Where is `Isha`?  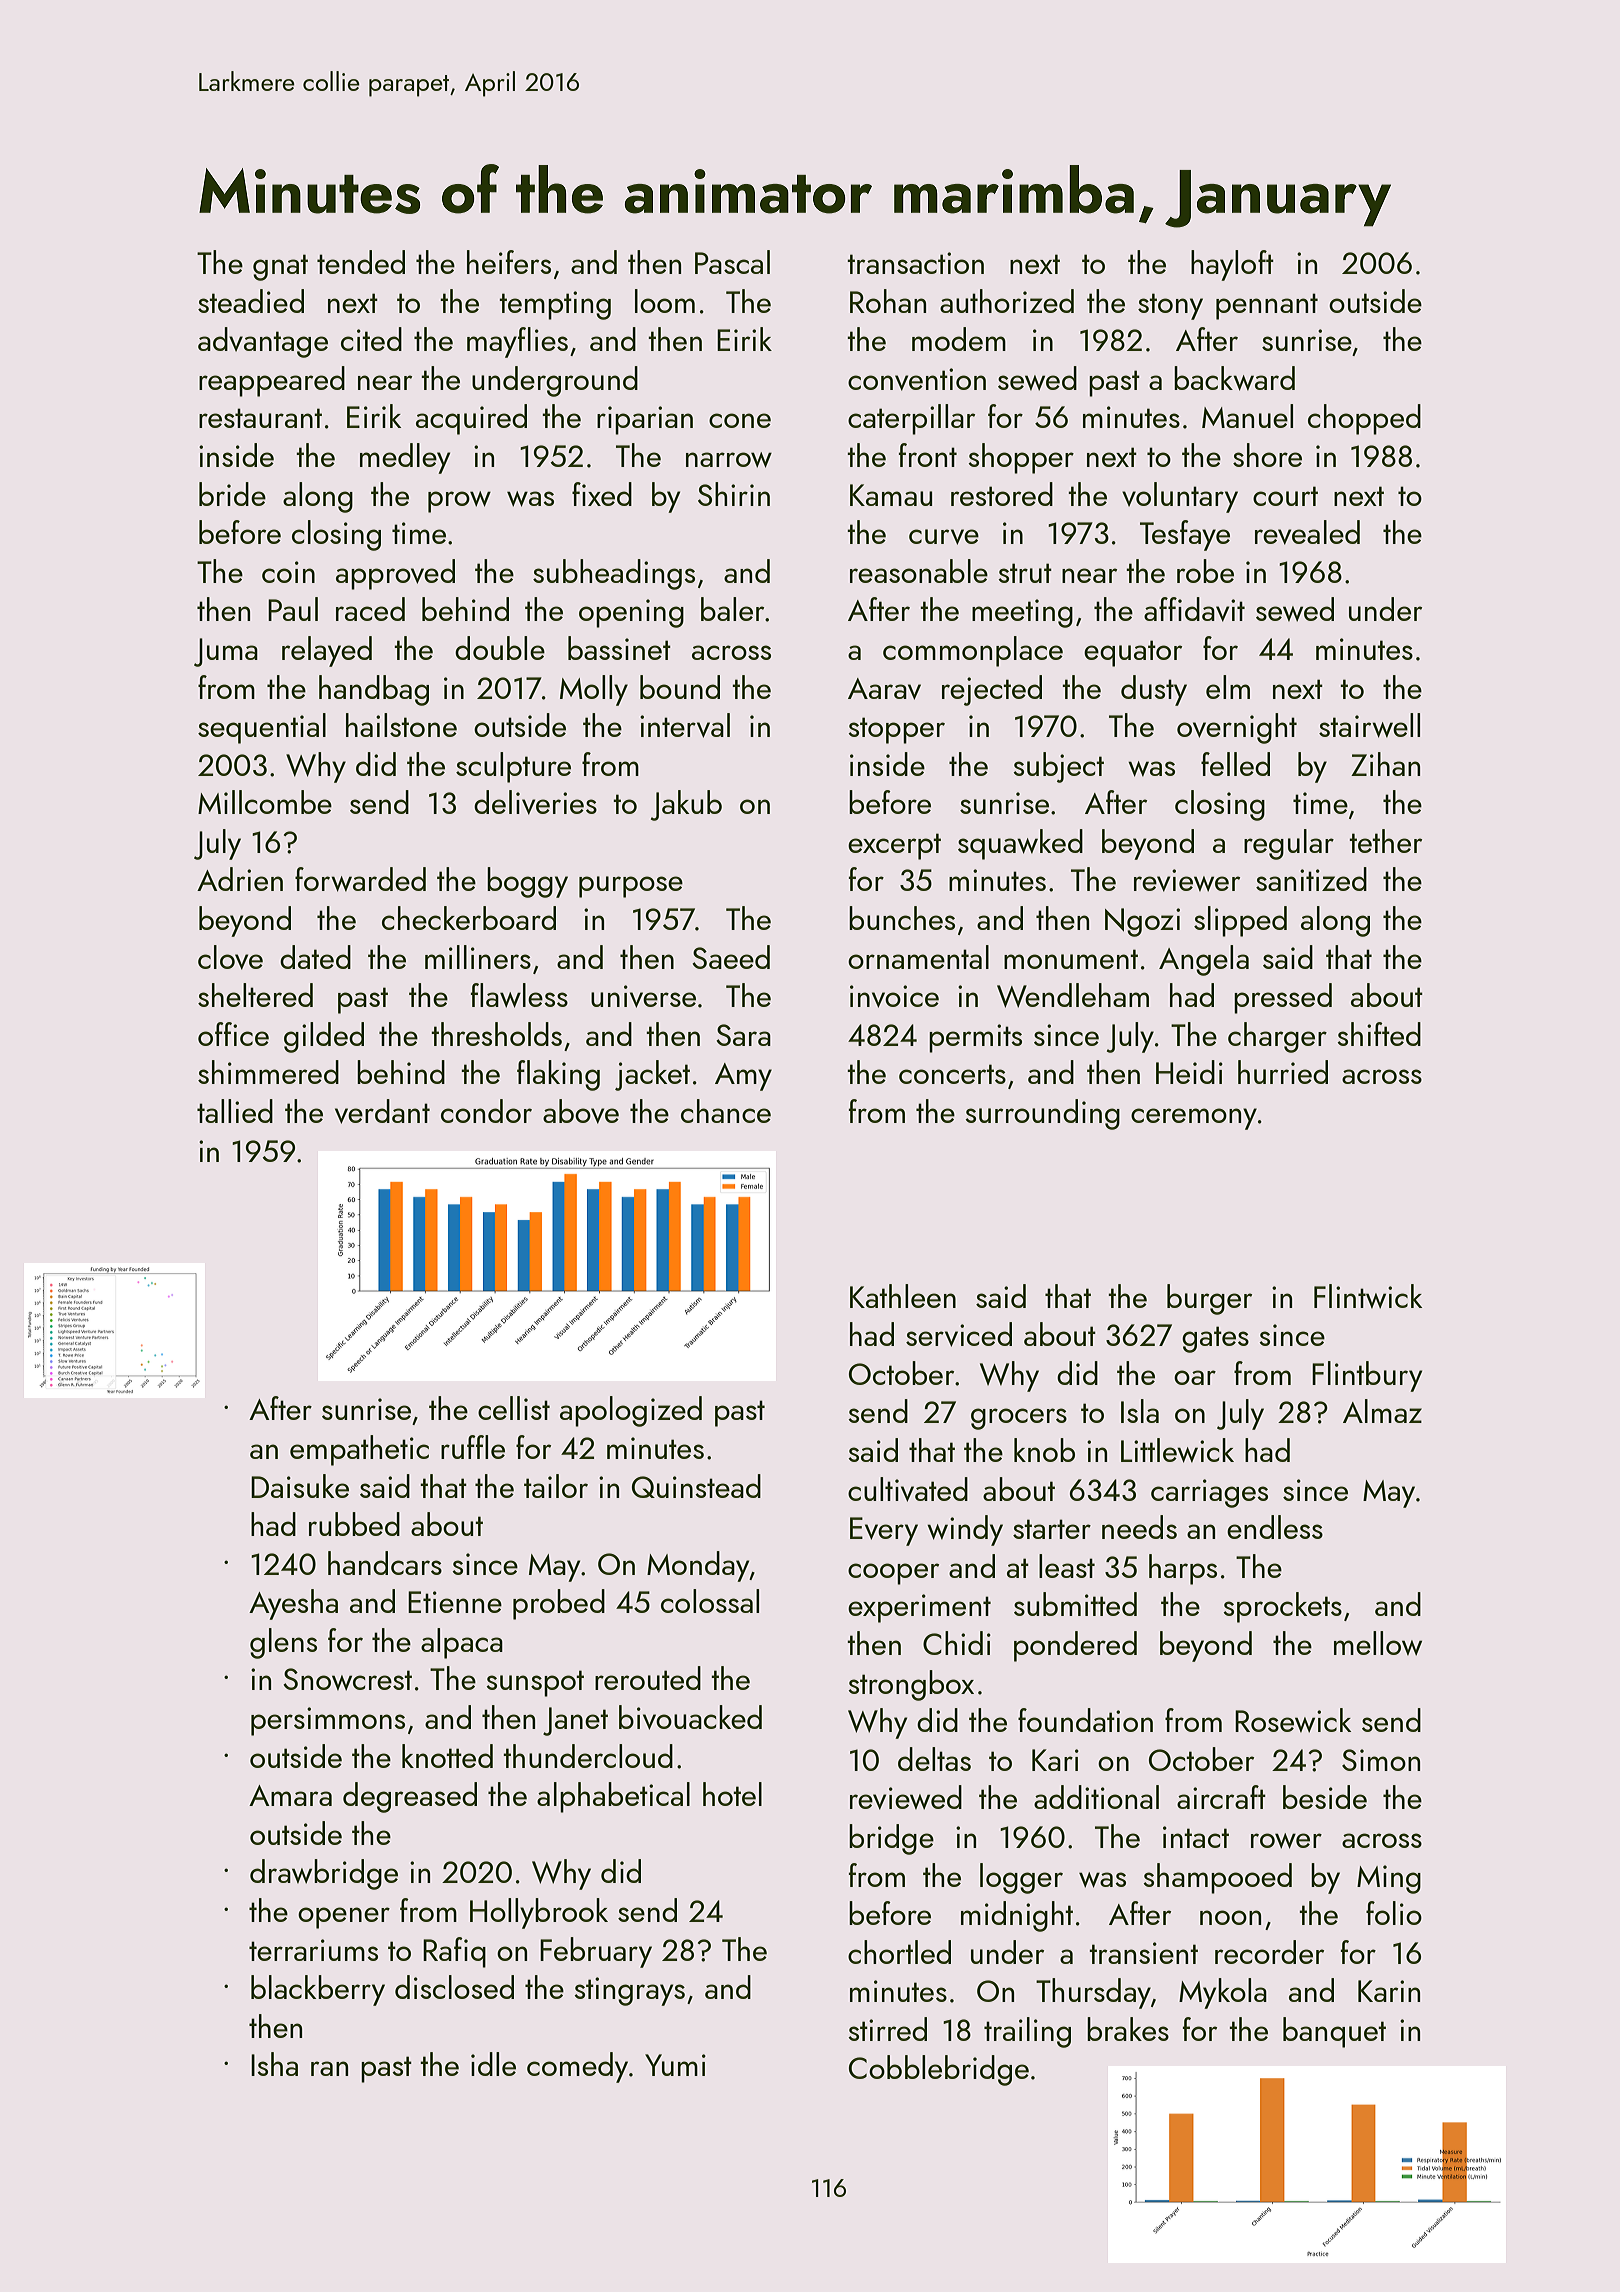 Isha is located at coordinates (274, 2064).
